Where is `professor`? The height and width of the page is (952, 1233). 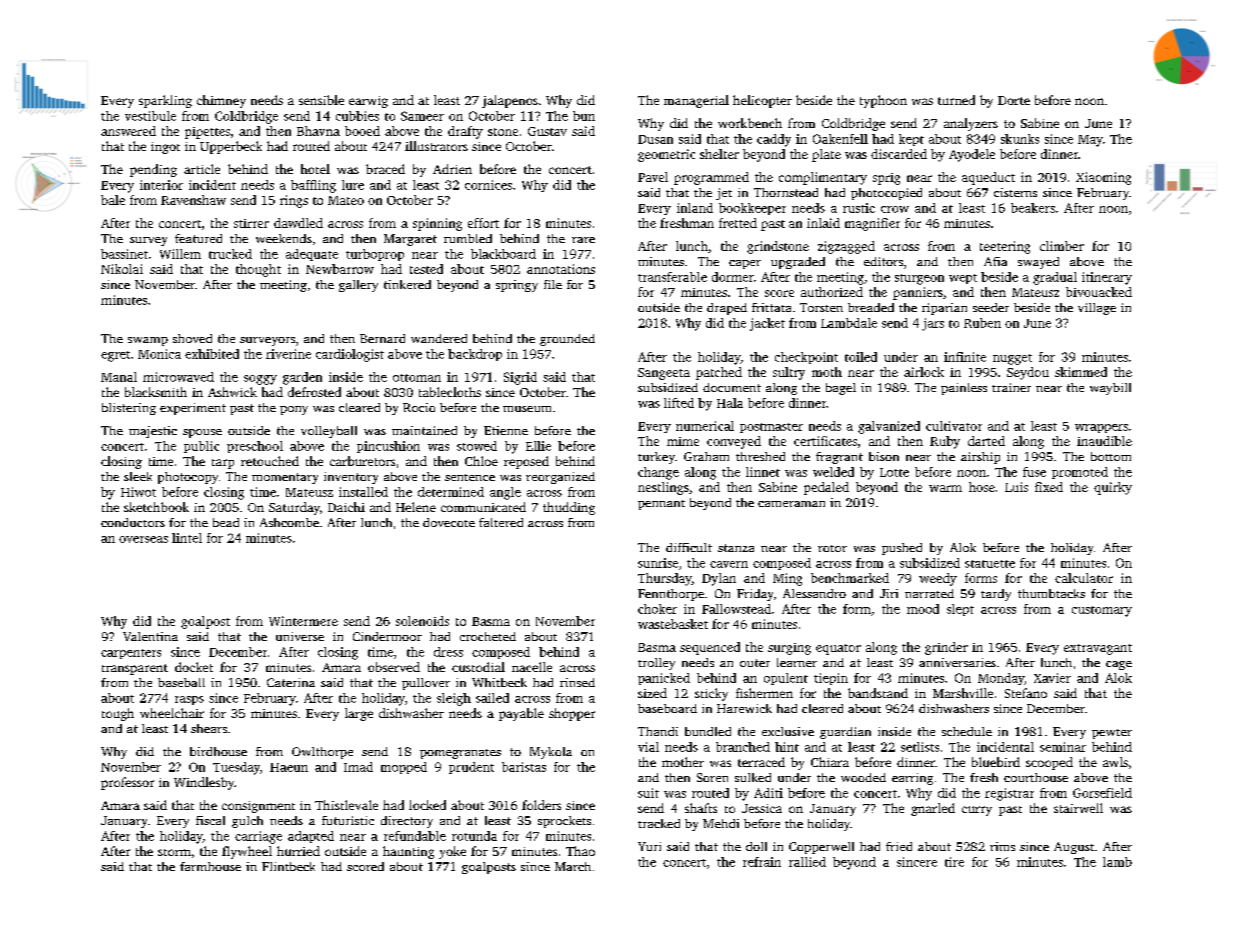 professor is located at coordinates (127, 783).
